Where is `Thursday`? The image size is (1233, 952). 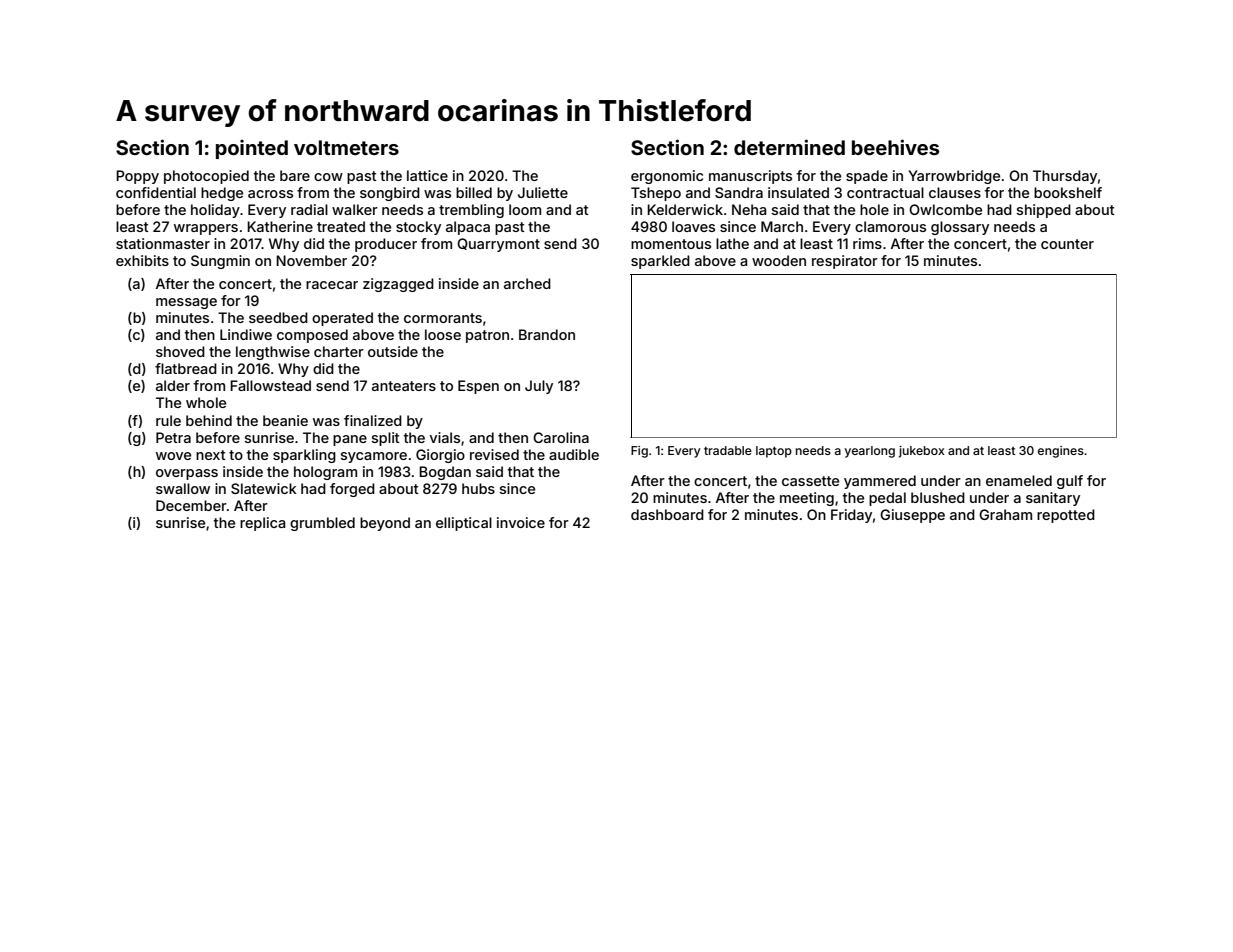 Thursday is located at coordinates (1065, 177).
